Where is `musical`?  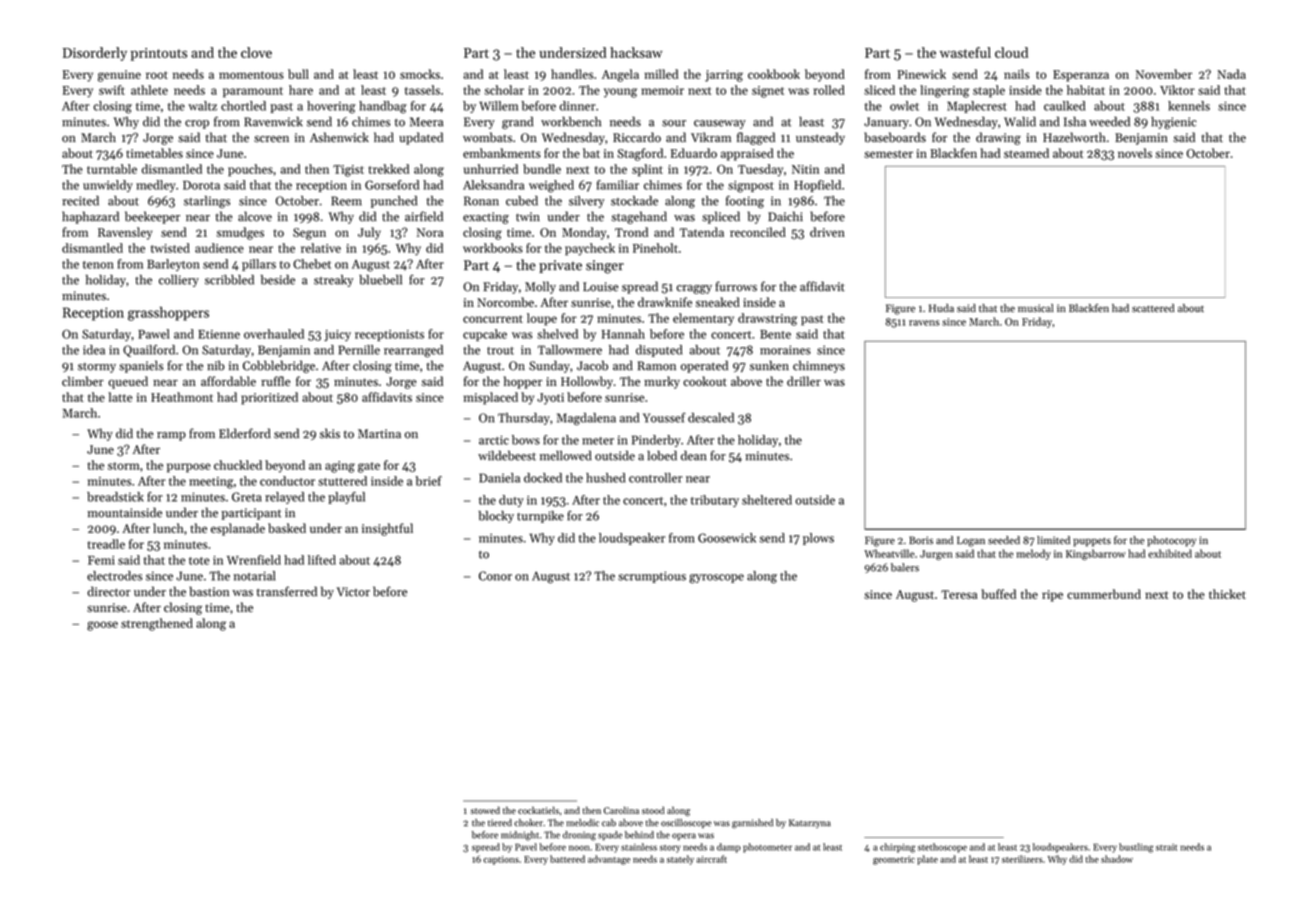
musical is located at coordinates (1036, 308).
